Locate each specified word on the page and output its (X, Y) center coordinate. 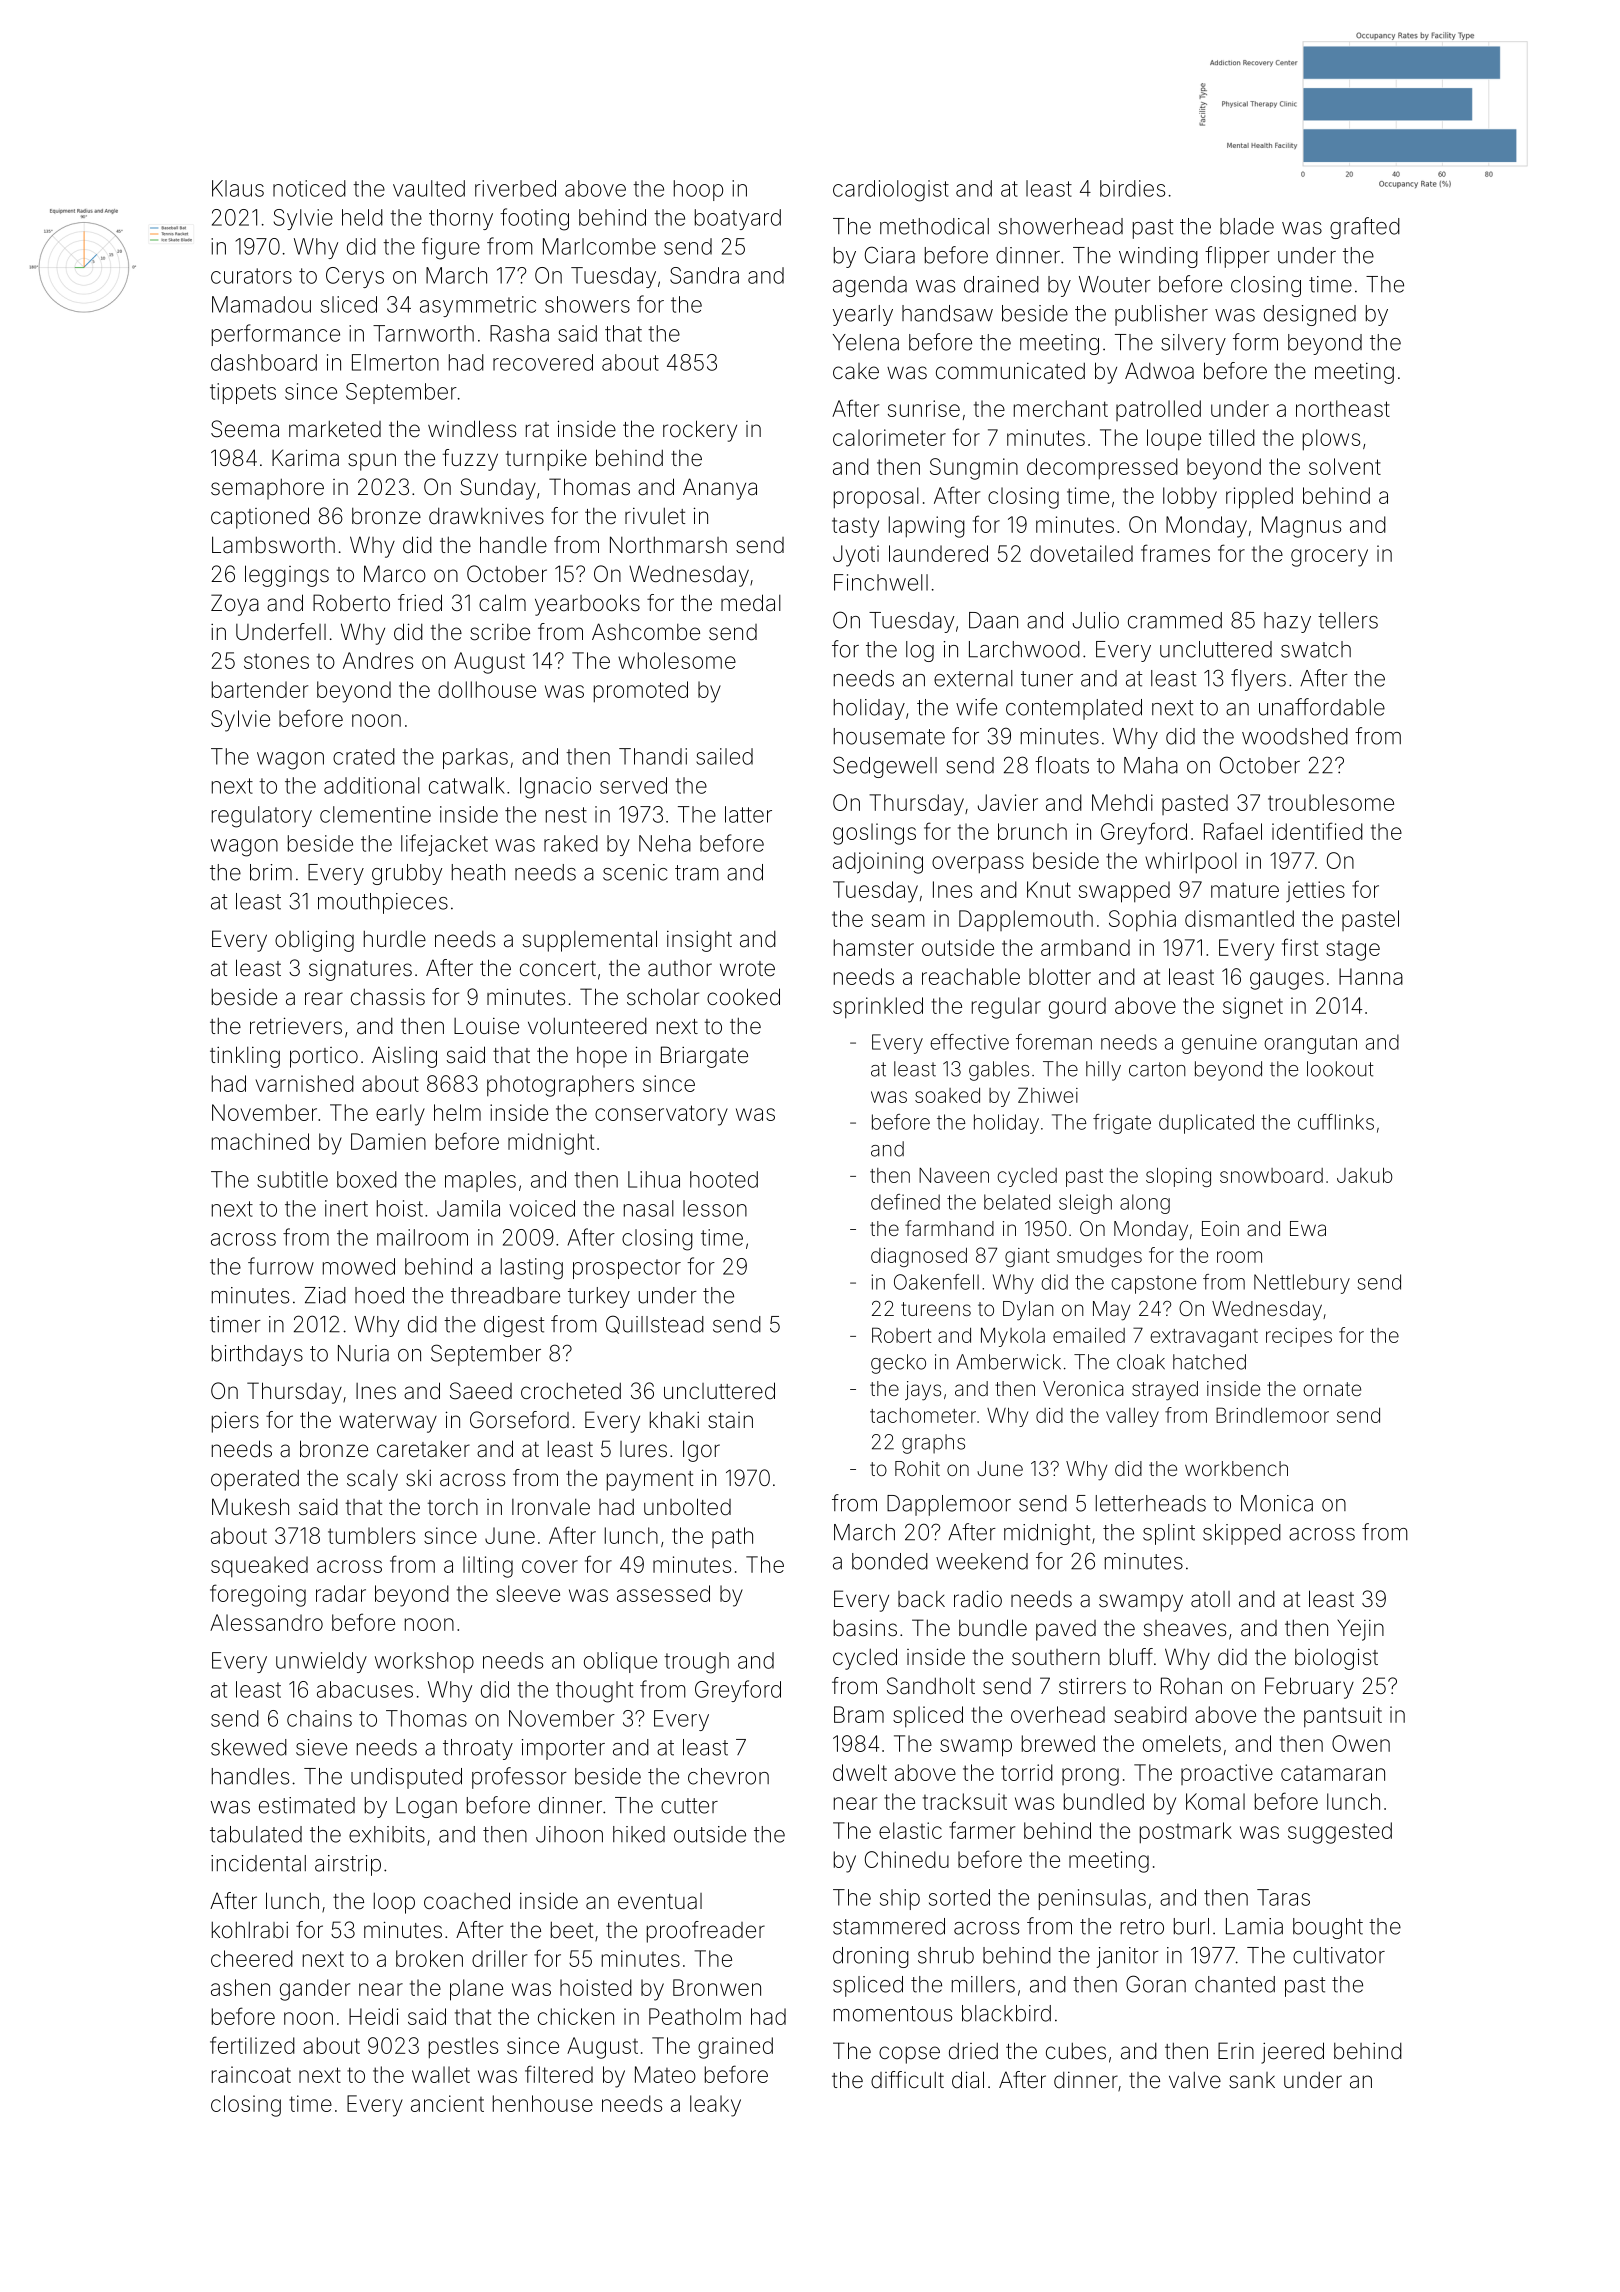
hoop (698, 190)
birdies (1132, 188)
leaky (715, 2106)
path (732, 1537)
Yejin (1360, 1630)
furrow (281, 1266)
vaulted (429, 188)
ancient (447, 2103)
